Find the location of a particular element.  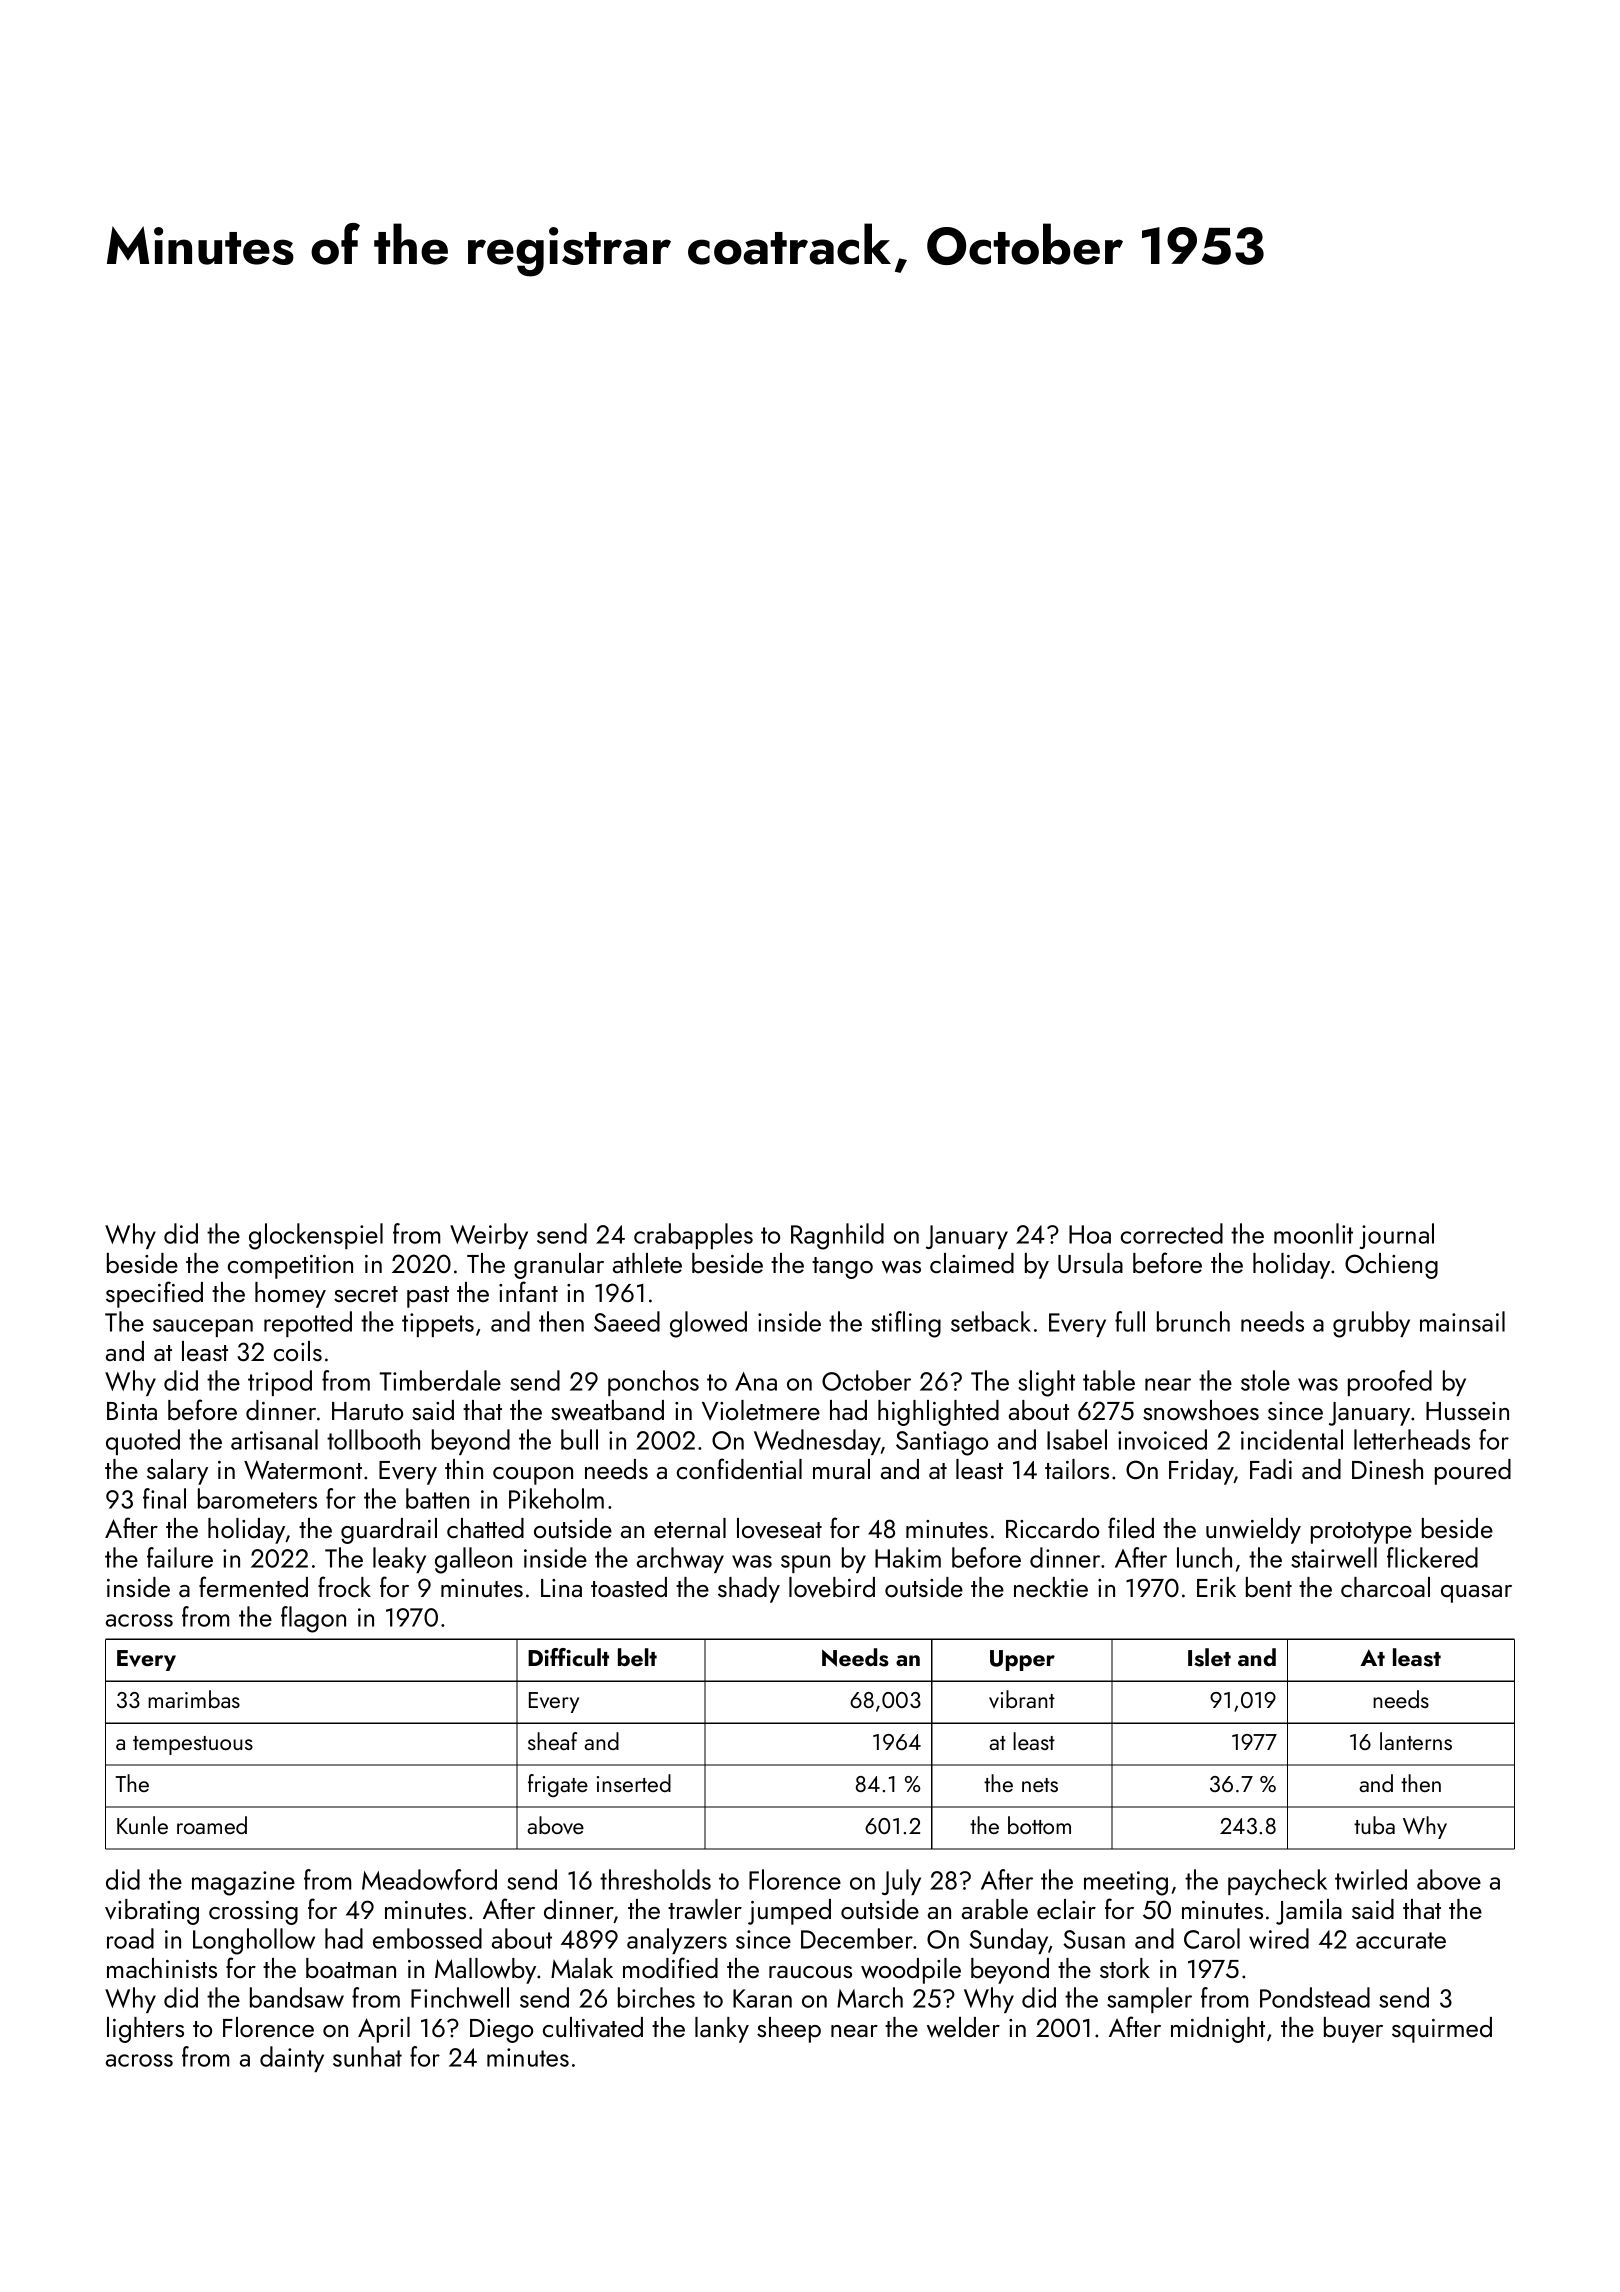

flagon is located at coordinates (313, 1619).
